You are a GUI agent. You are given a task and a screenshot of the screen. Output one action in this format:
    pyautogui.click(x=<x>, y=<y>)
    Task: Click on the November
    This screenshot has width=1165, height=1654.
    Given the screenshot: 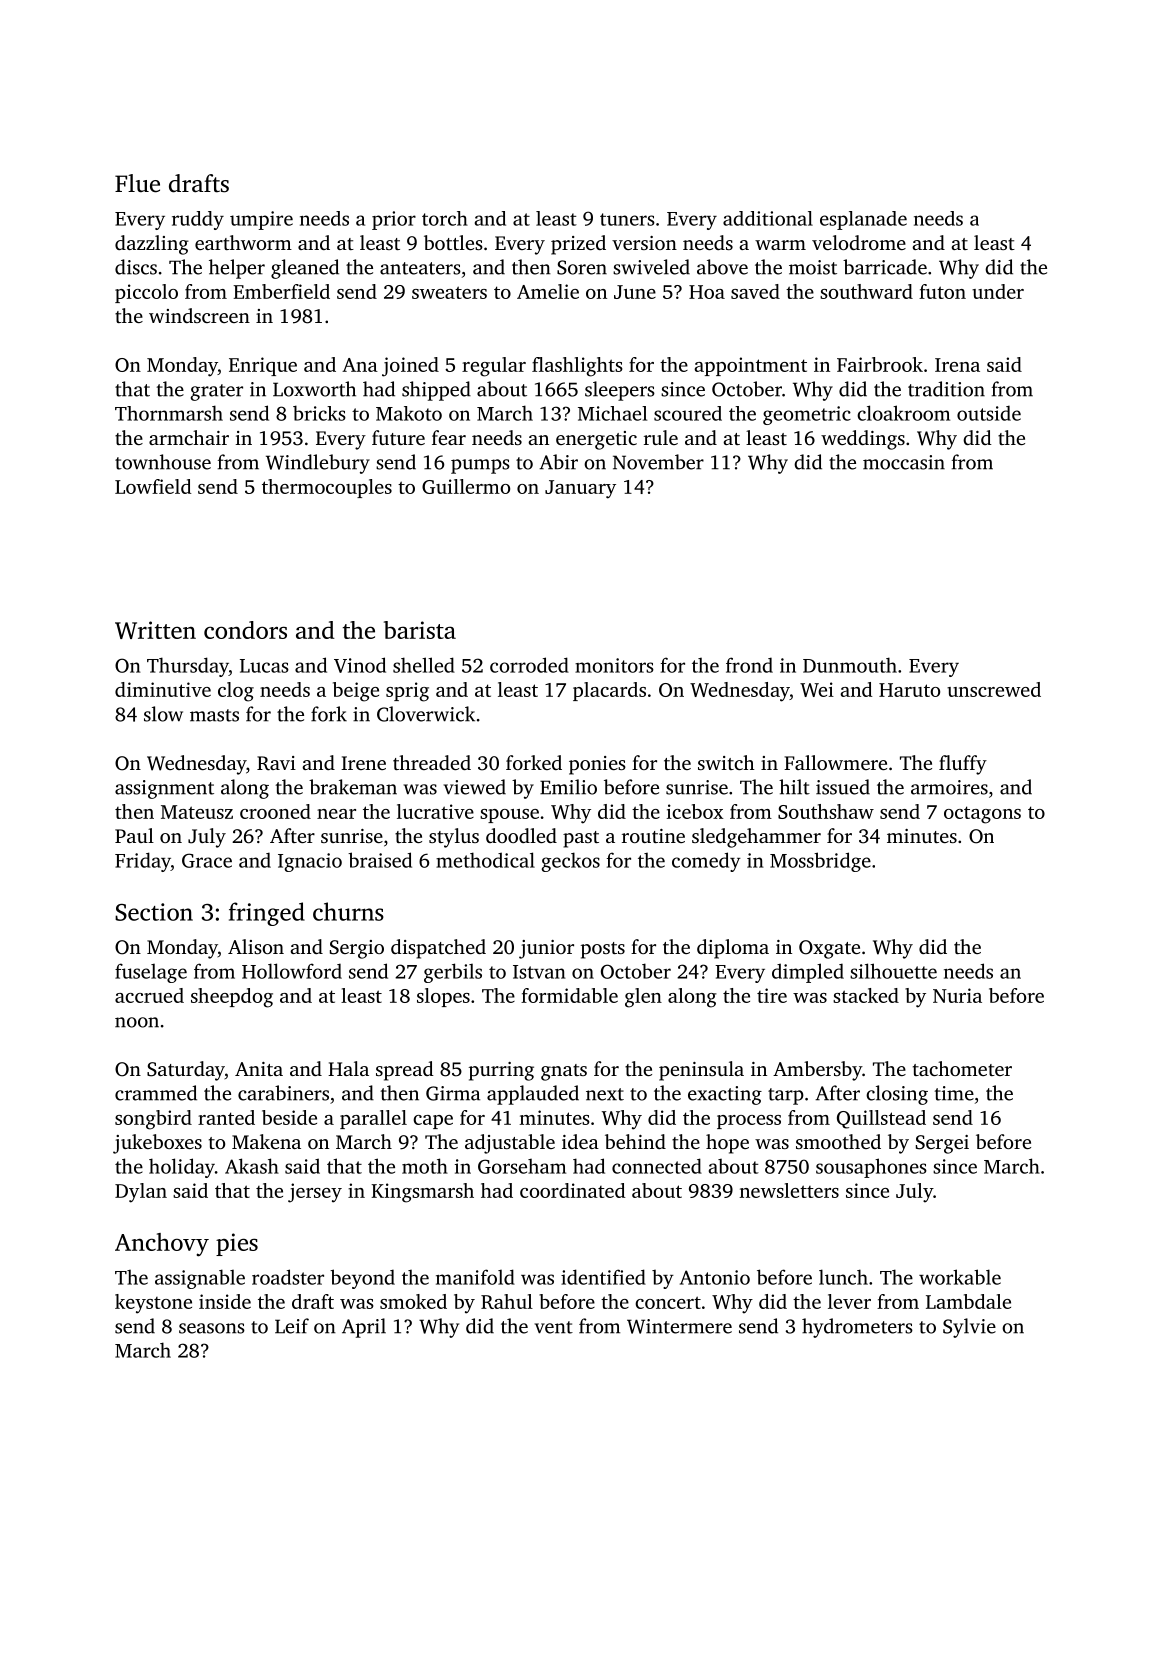 What is the action you would take?
    pyautogui.click(x=658, y=462)
